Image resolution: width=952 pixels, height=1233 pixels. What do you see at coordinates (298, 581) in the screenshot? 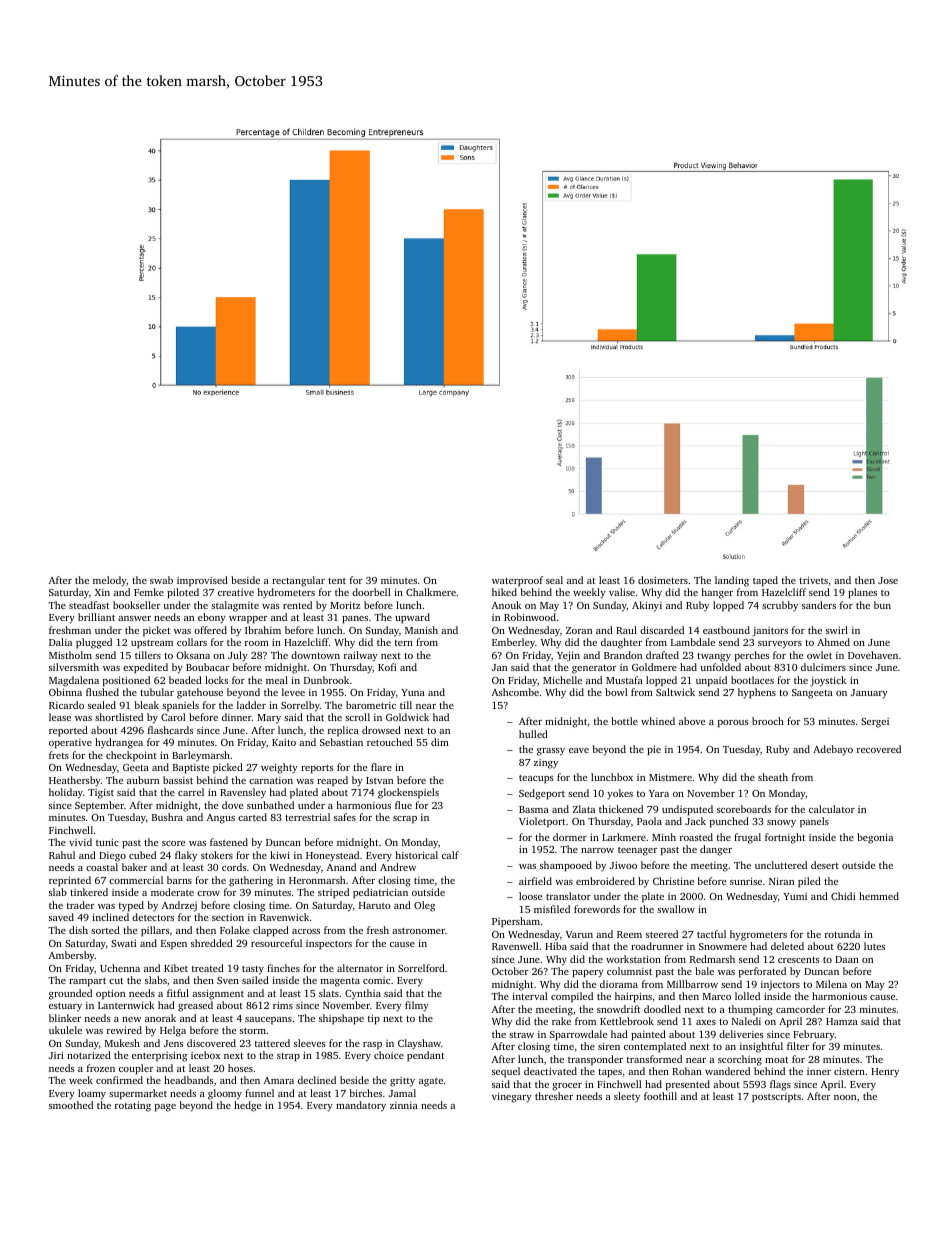
I see `rectangular` at bounding box center [298, 581].
